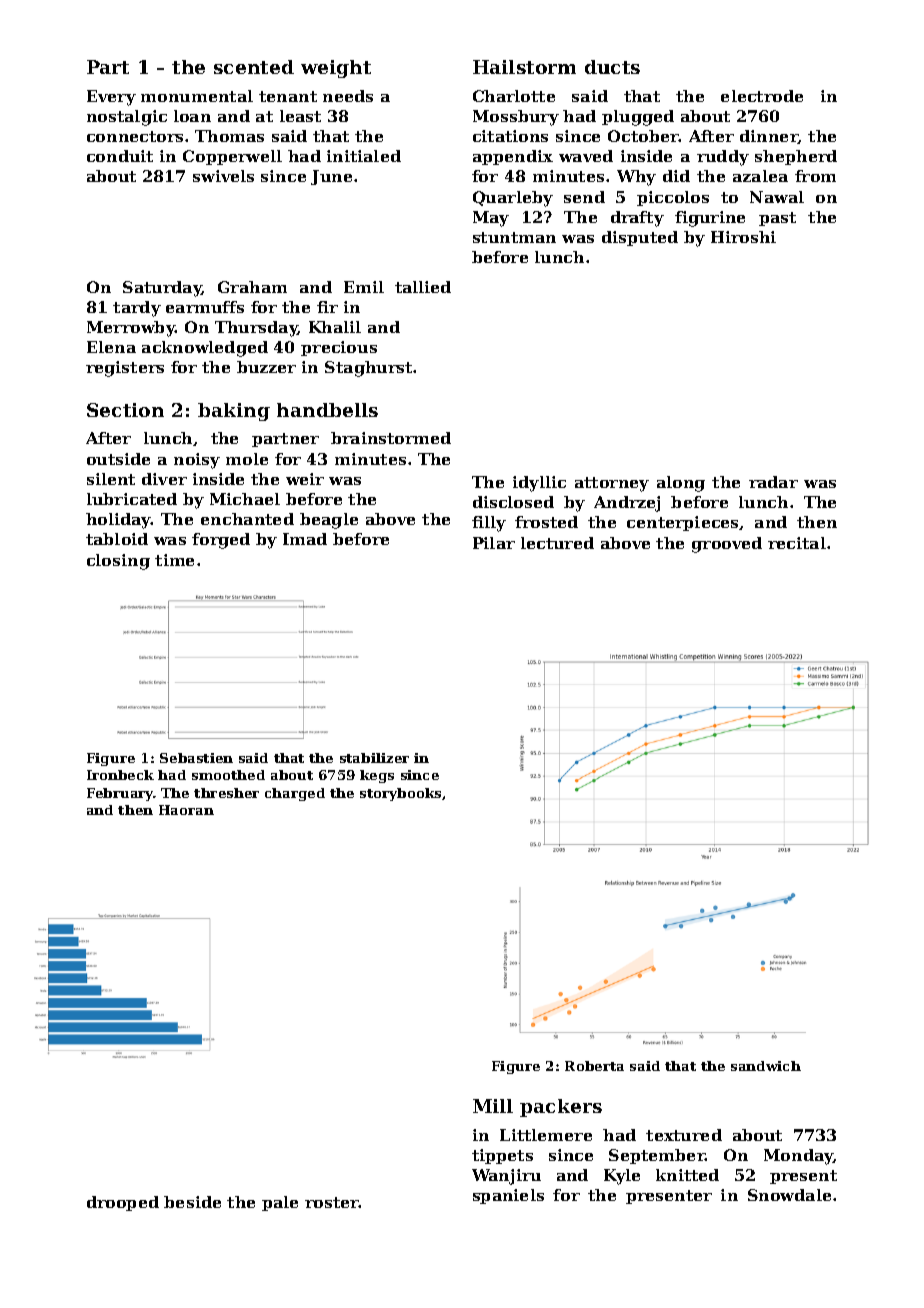 The width and height of the image is (924, 1308). What do you see at coordinates (766, 1066) in the image?
I see `sandwich` at bounding box center [766, 1066].
